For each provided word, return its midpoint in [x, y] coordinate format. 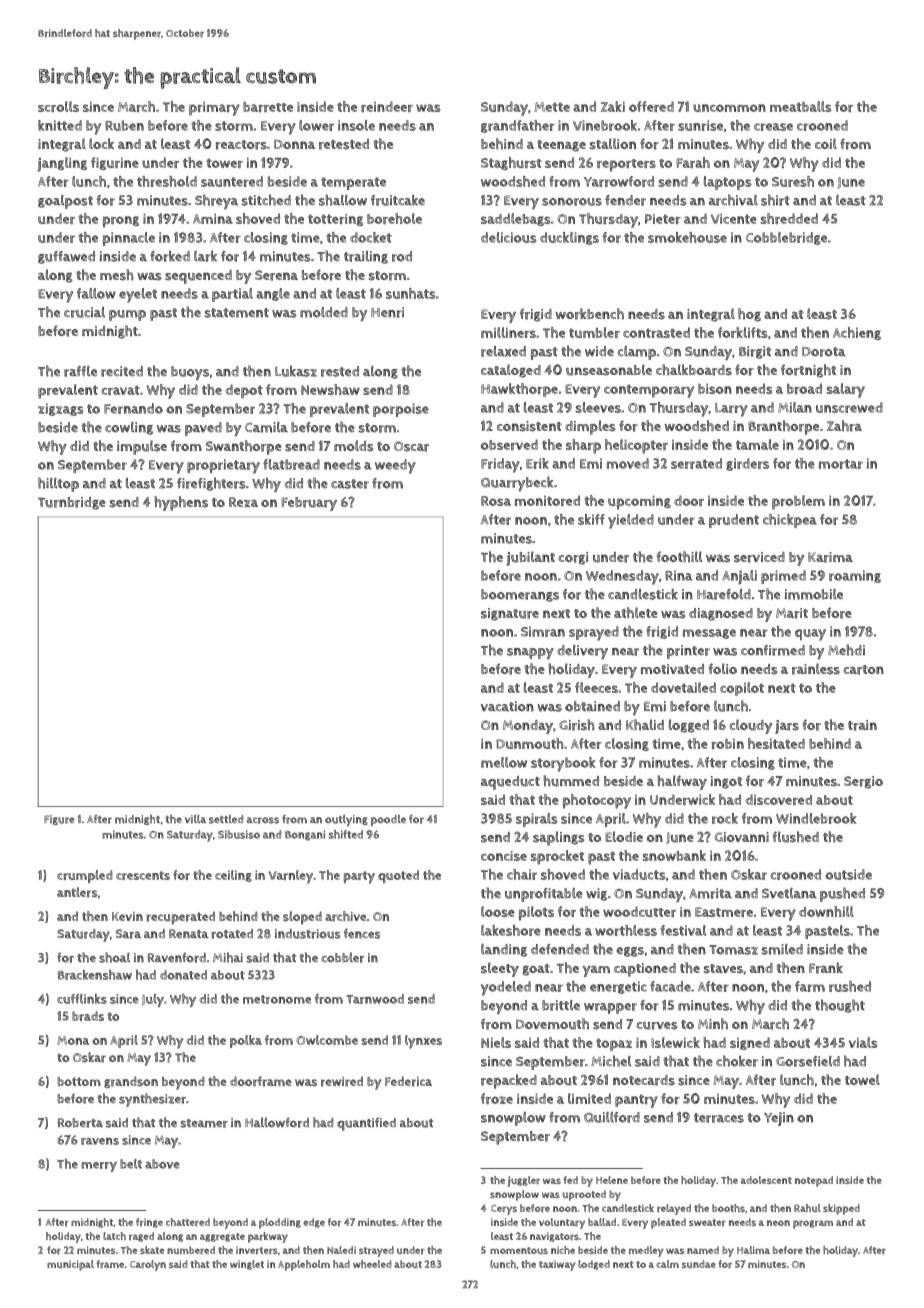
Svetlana [789, 893]
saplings [559, 838]
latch [114, 1236]
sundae [699, 1264]
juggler [524, 1181]
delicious [509, 237]
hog [749, 315]
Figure [59, 820]
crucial [84, 312]
